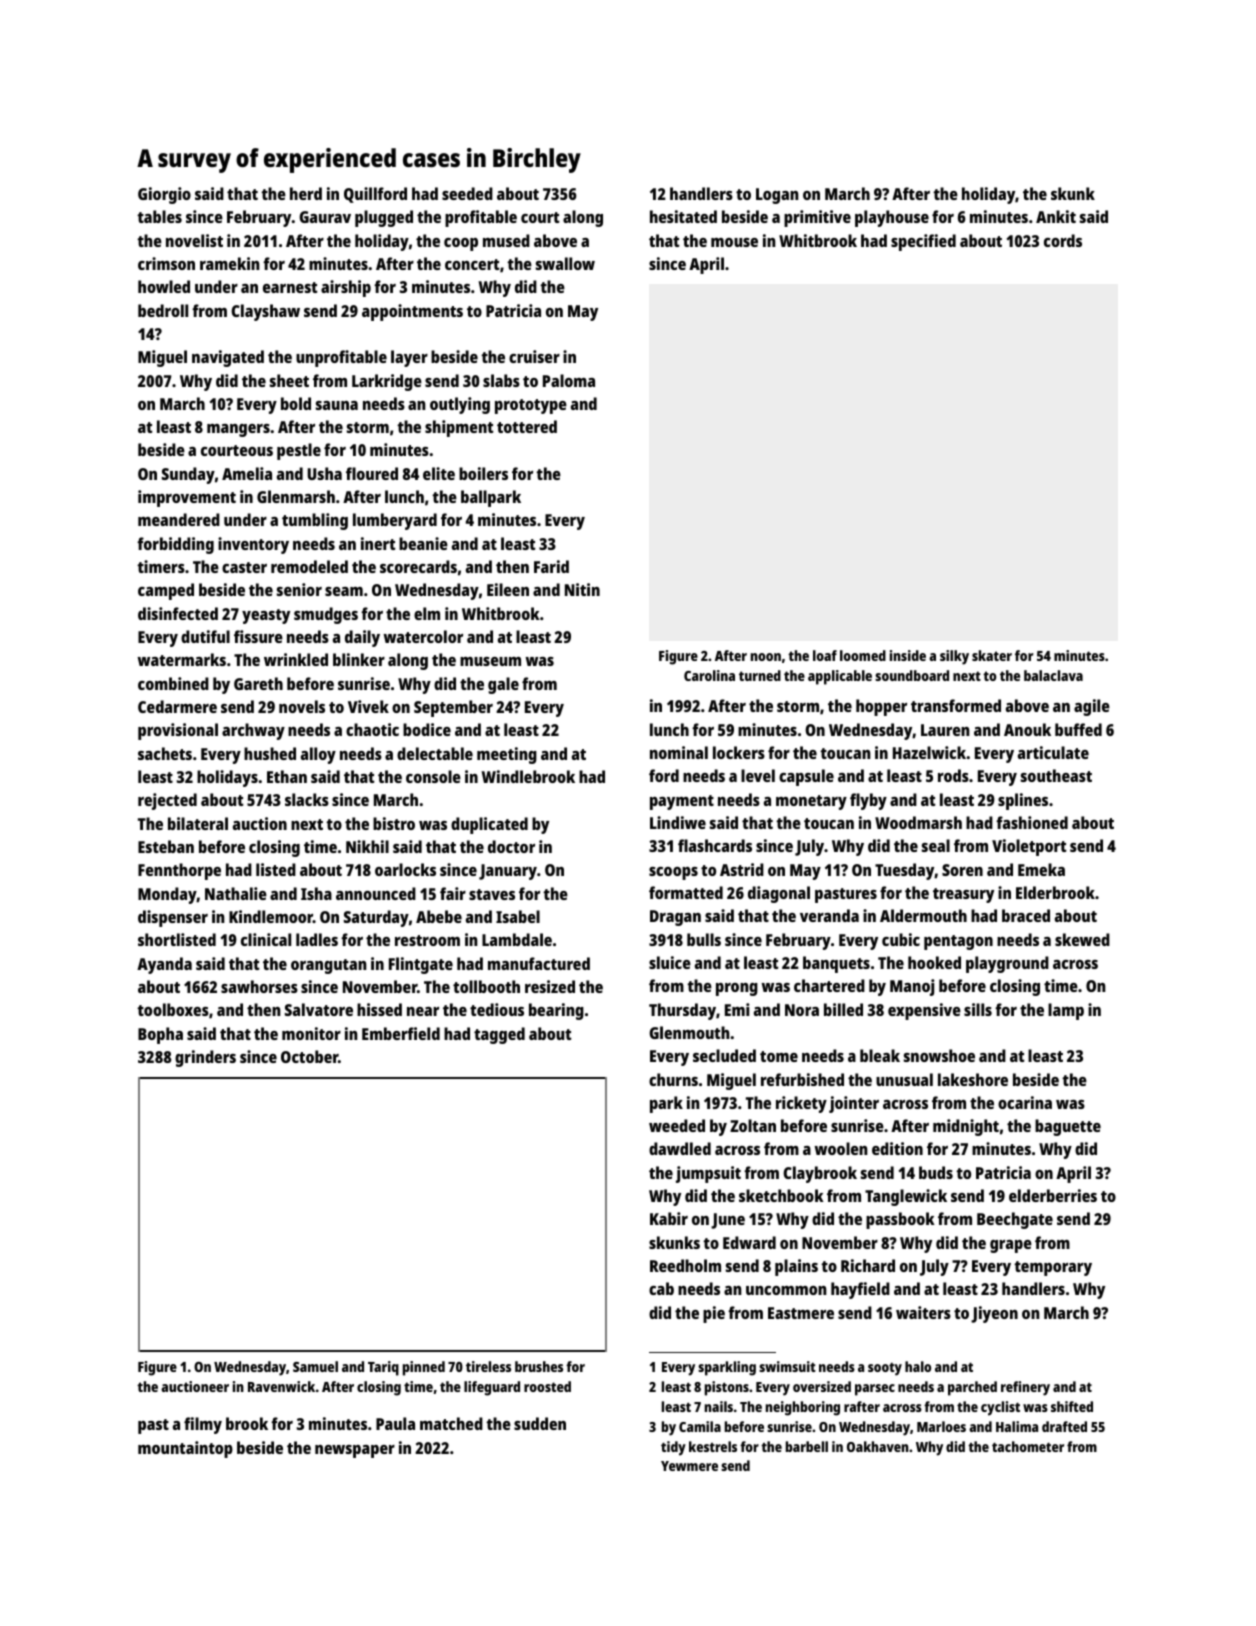 The height and width of the page is (1626, 1256). Describe the element at coordinates (315, 1366) in the page. I see `Samuel` at that location.
